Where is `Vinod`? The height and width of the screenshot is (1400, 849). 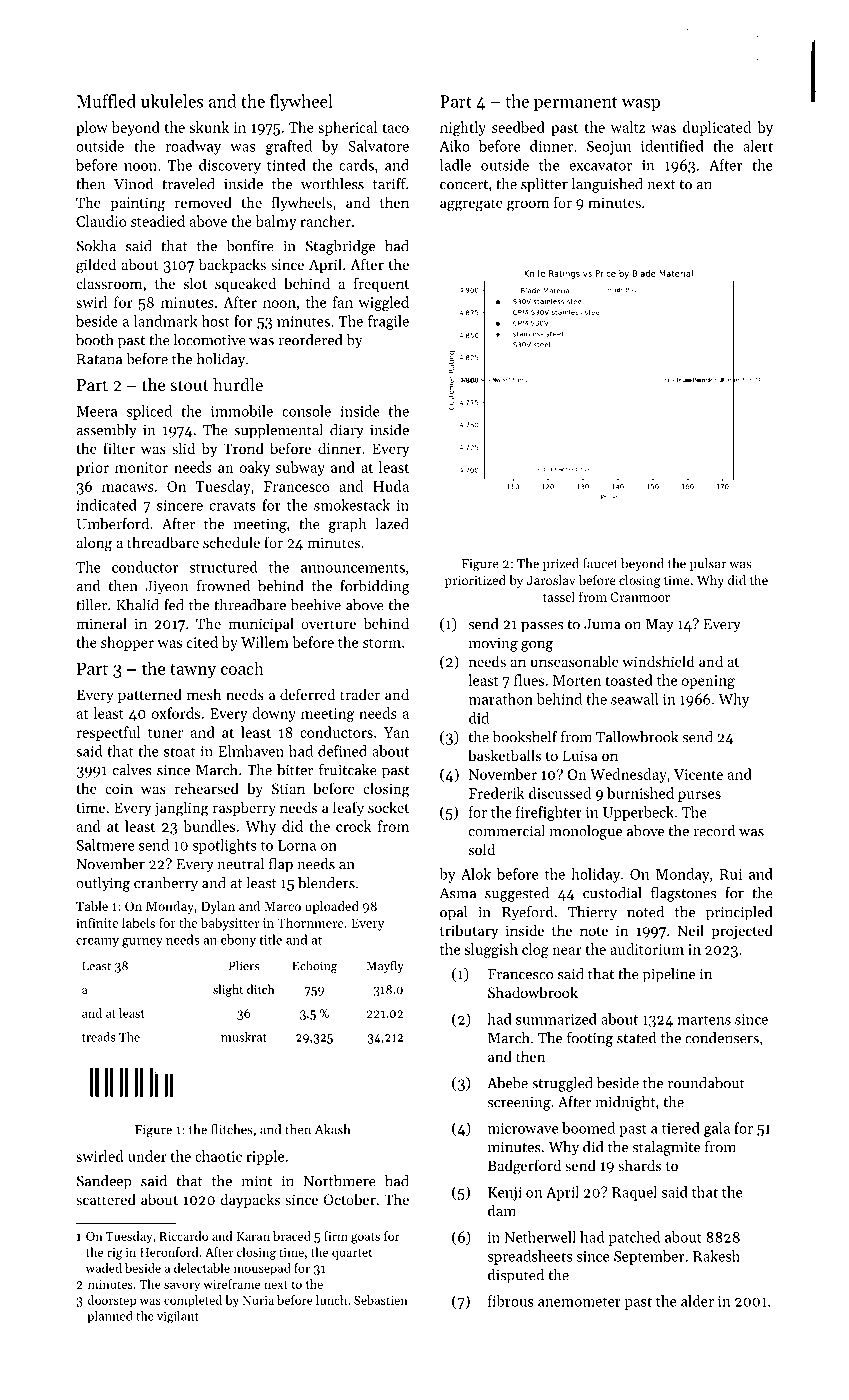 Vinod is located at coordinates (133, 184).
